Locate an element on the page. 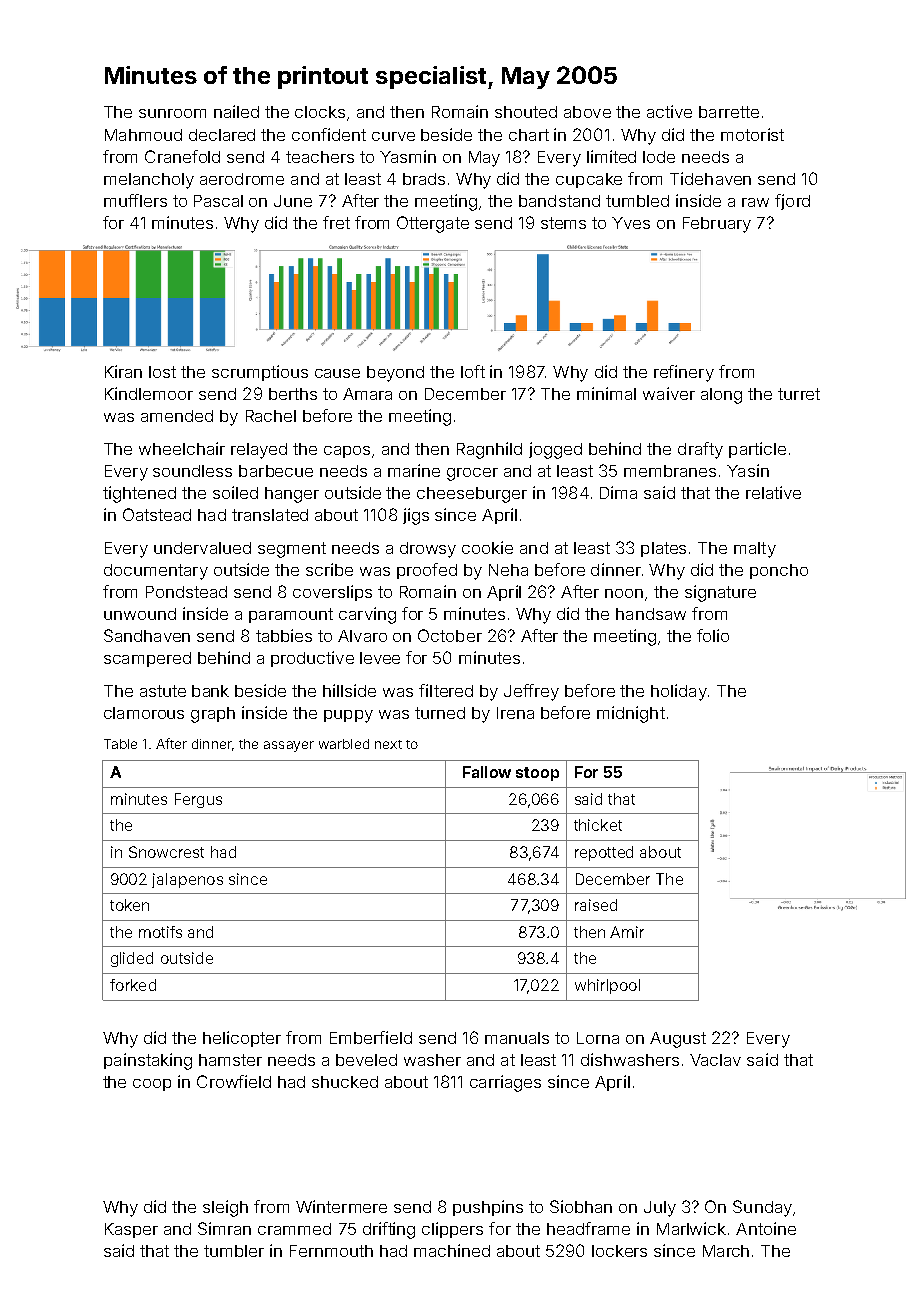  clocks is located at coordinates (320, 112).
